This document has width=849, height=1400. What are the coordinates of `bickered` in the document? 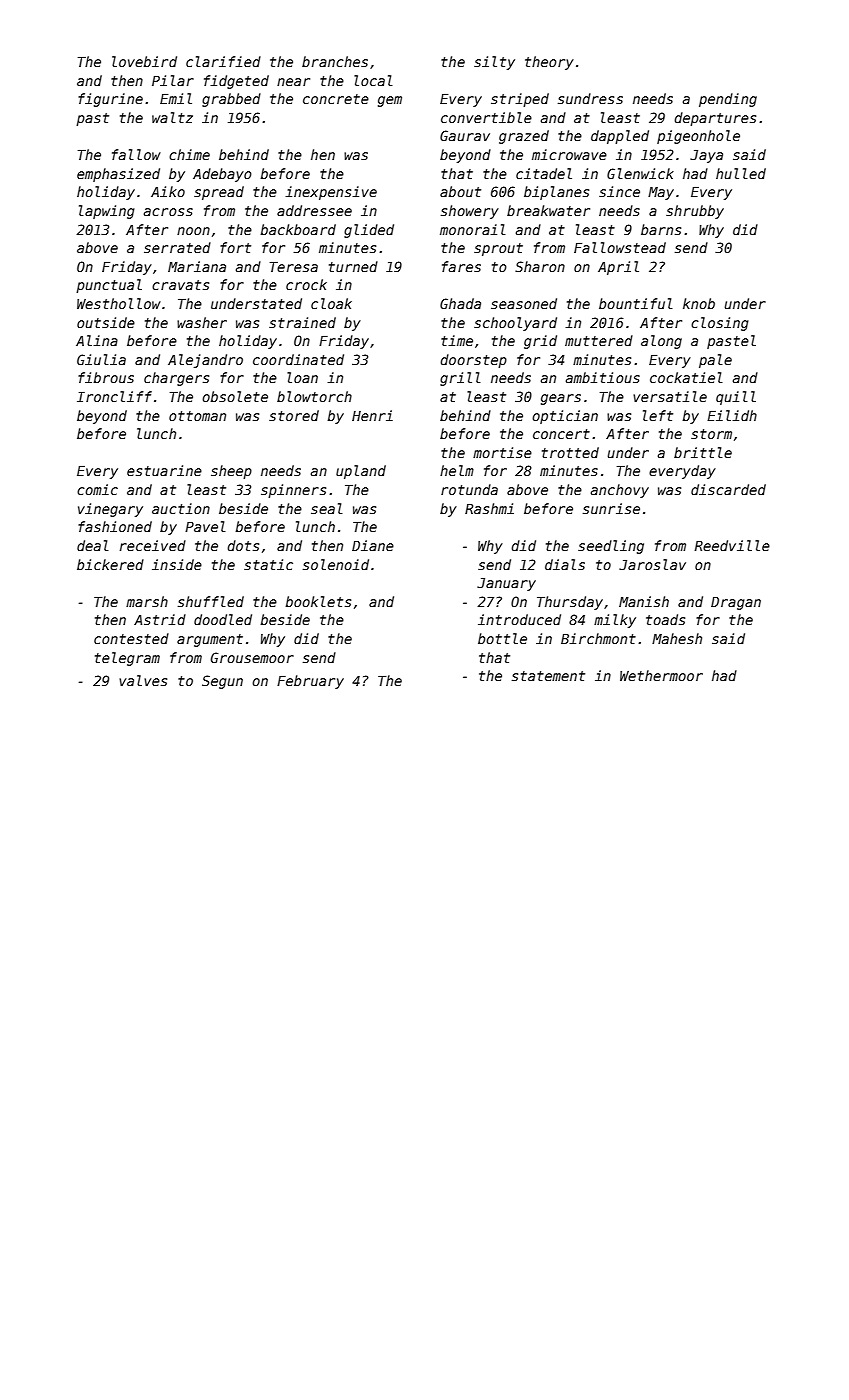 It's located at (110, 564).
